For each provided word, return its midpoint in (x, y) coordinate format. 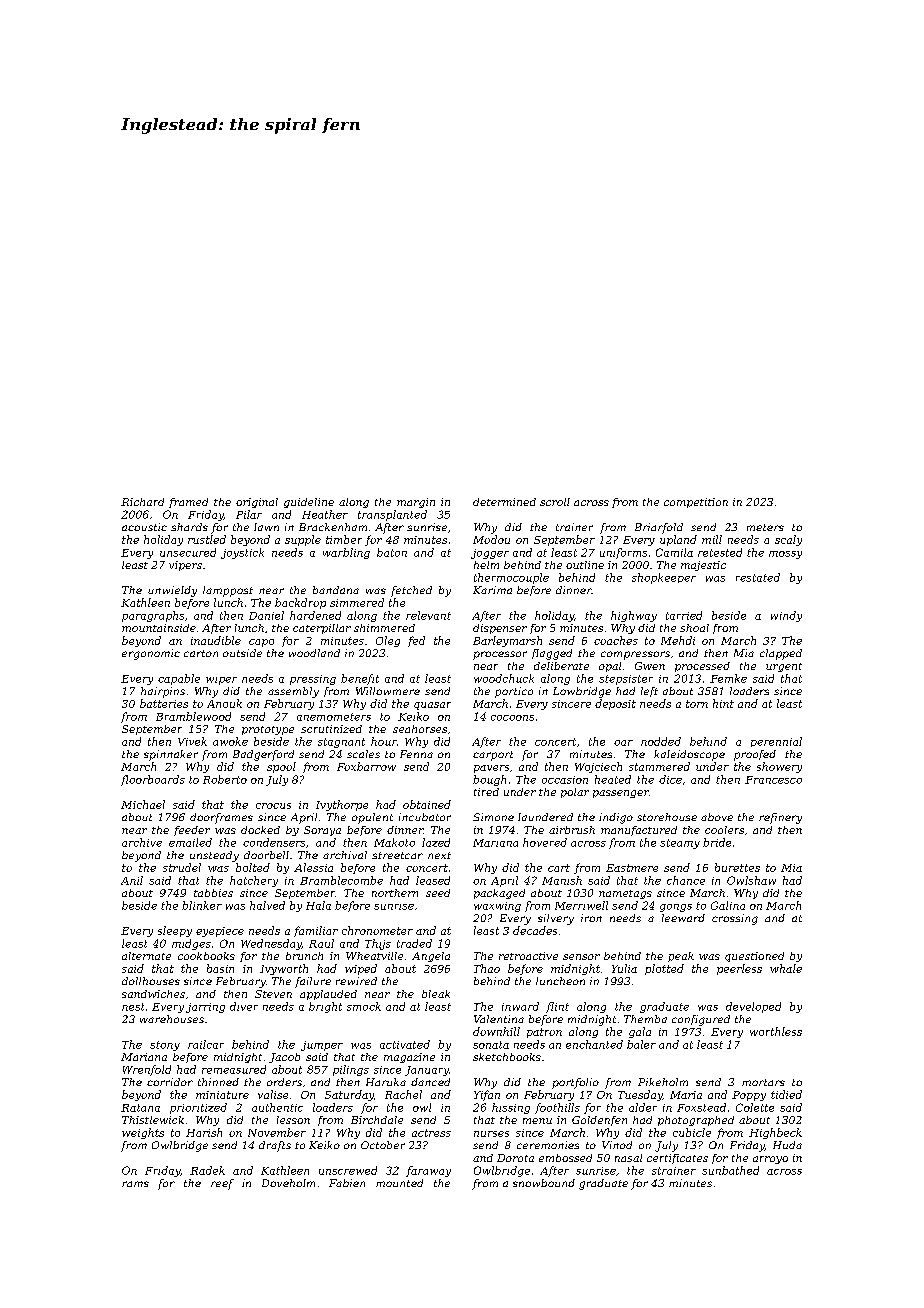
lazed (436, 842)
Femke (728, 678)
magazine (409, 1058)
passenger (621, 794)
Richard (142, 502)
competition (696, 503)
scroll (555, 502)
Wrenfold (147, 1070)
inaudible (216, 640)
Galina (728, 905)
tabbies (213, 893)
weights (143, 1133)
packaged (499, 894)
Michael (143, 804)
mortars (763, 1082)
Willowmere (388, 691)
